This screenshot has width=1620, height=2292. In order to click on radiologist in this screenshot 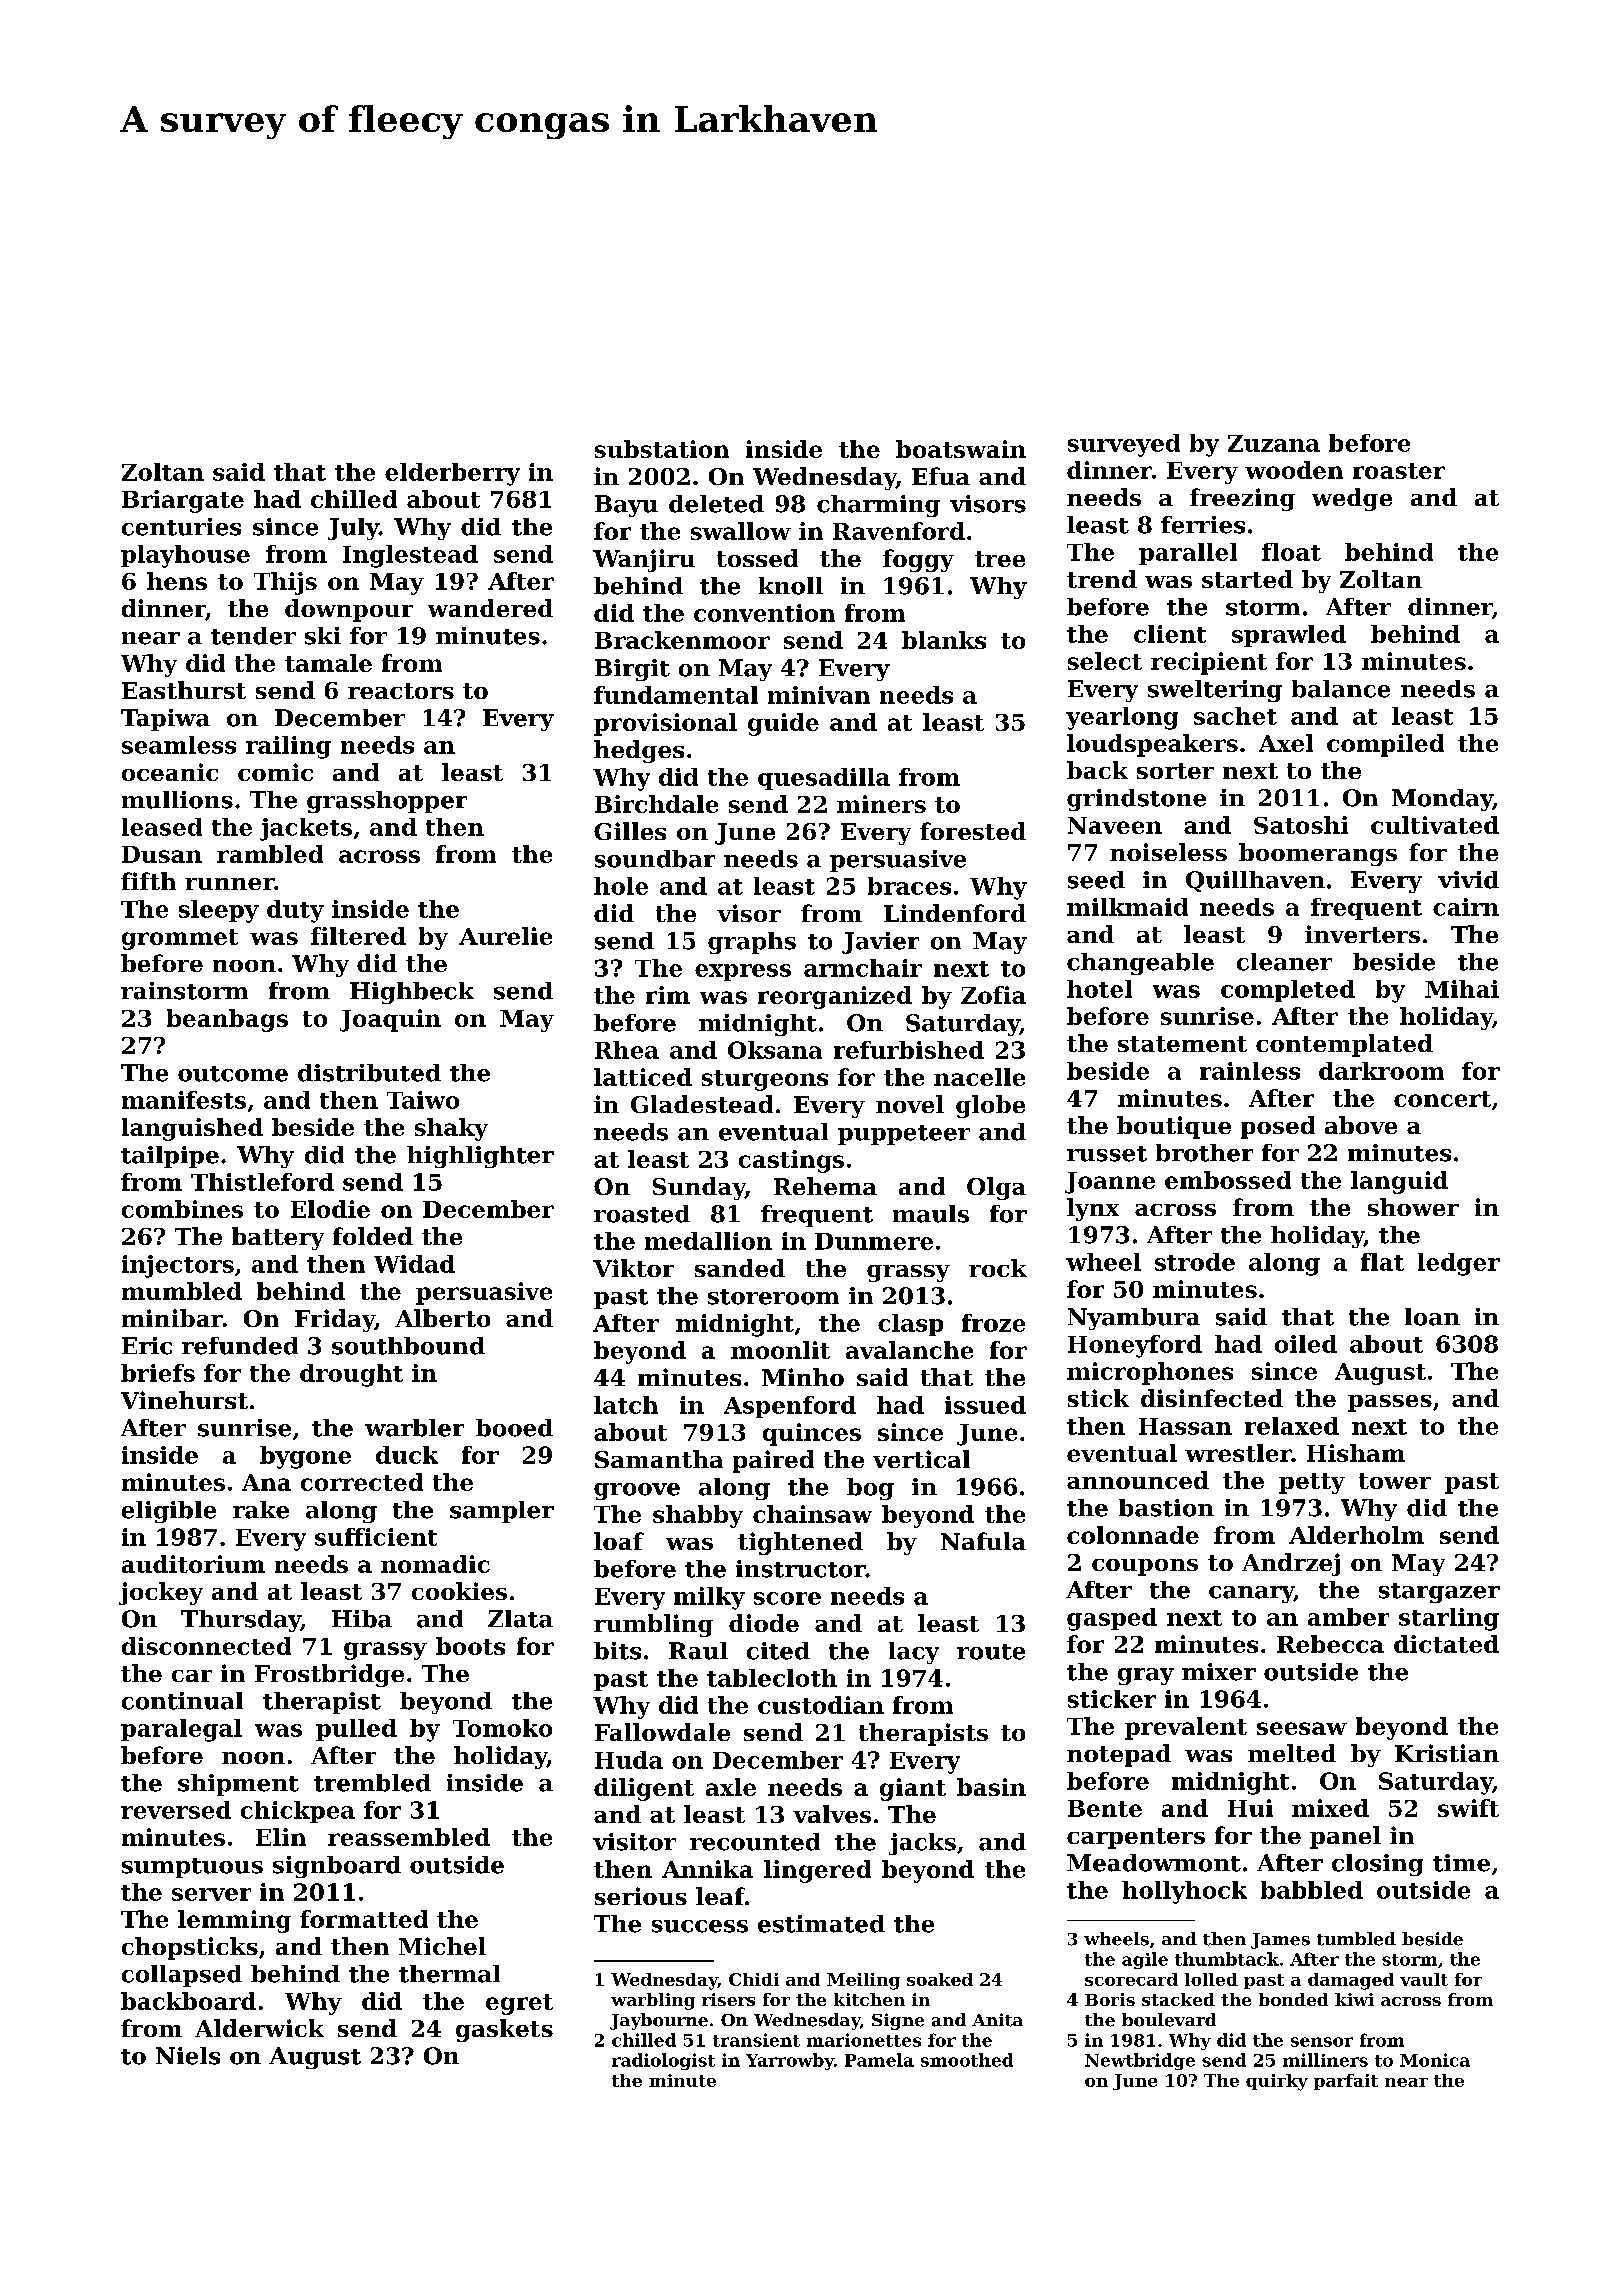, I will do `click(663, 2061)`.
